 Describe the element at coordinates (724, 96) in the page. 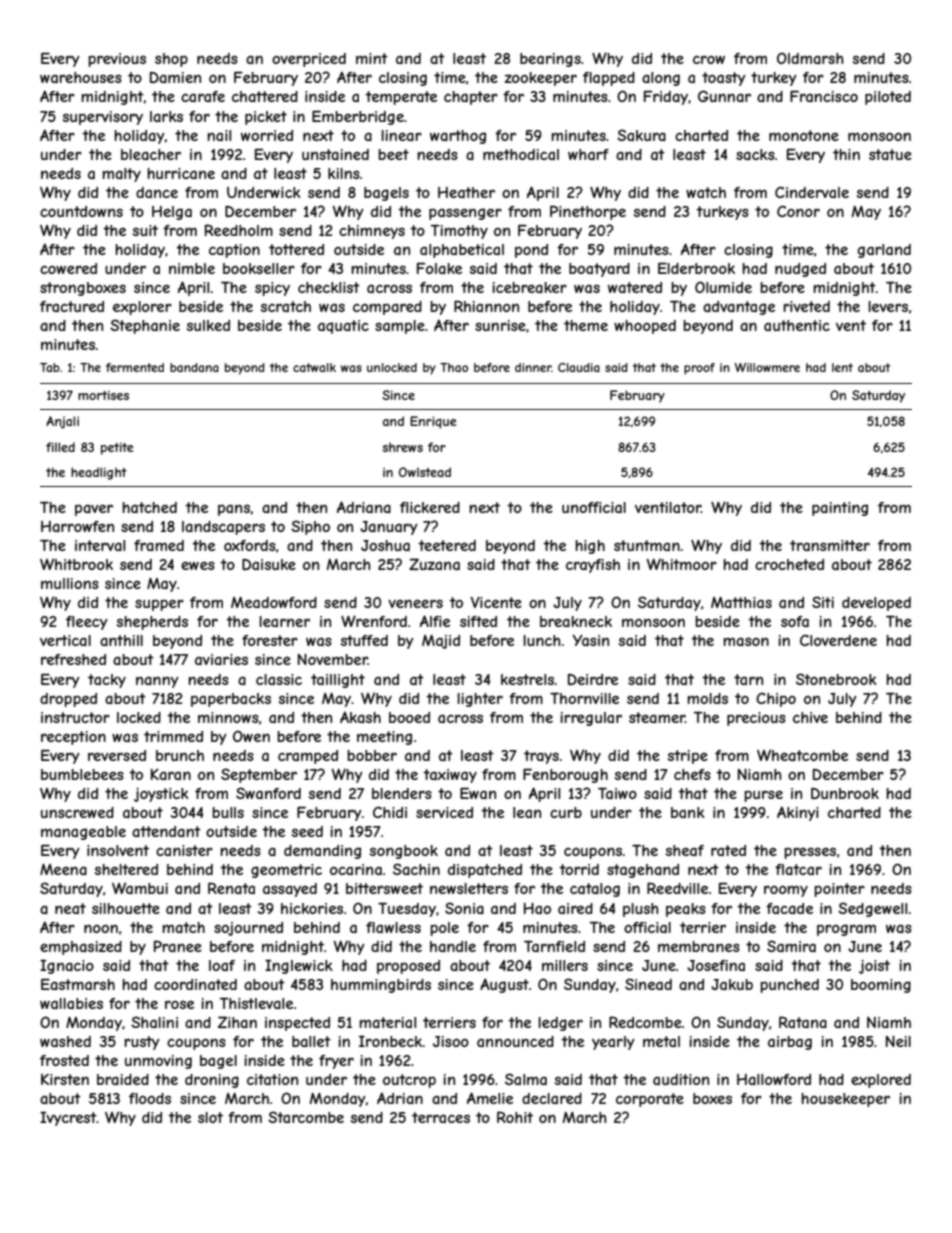

I see `Gunnar` at that location.
